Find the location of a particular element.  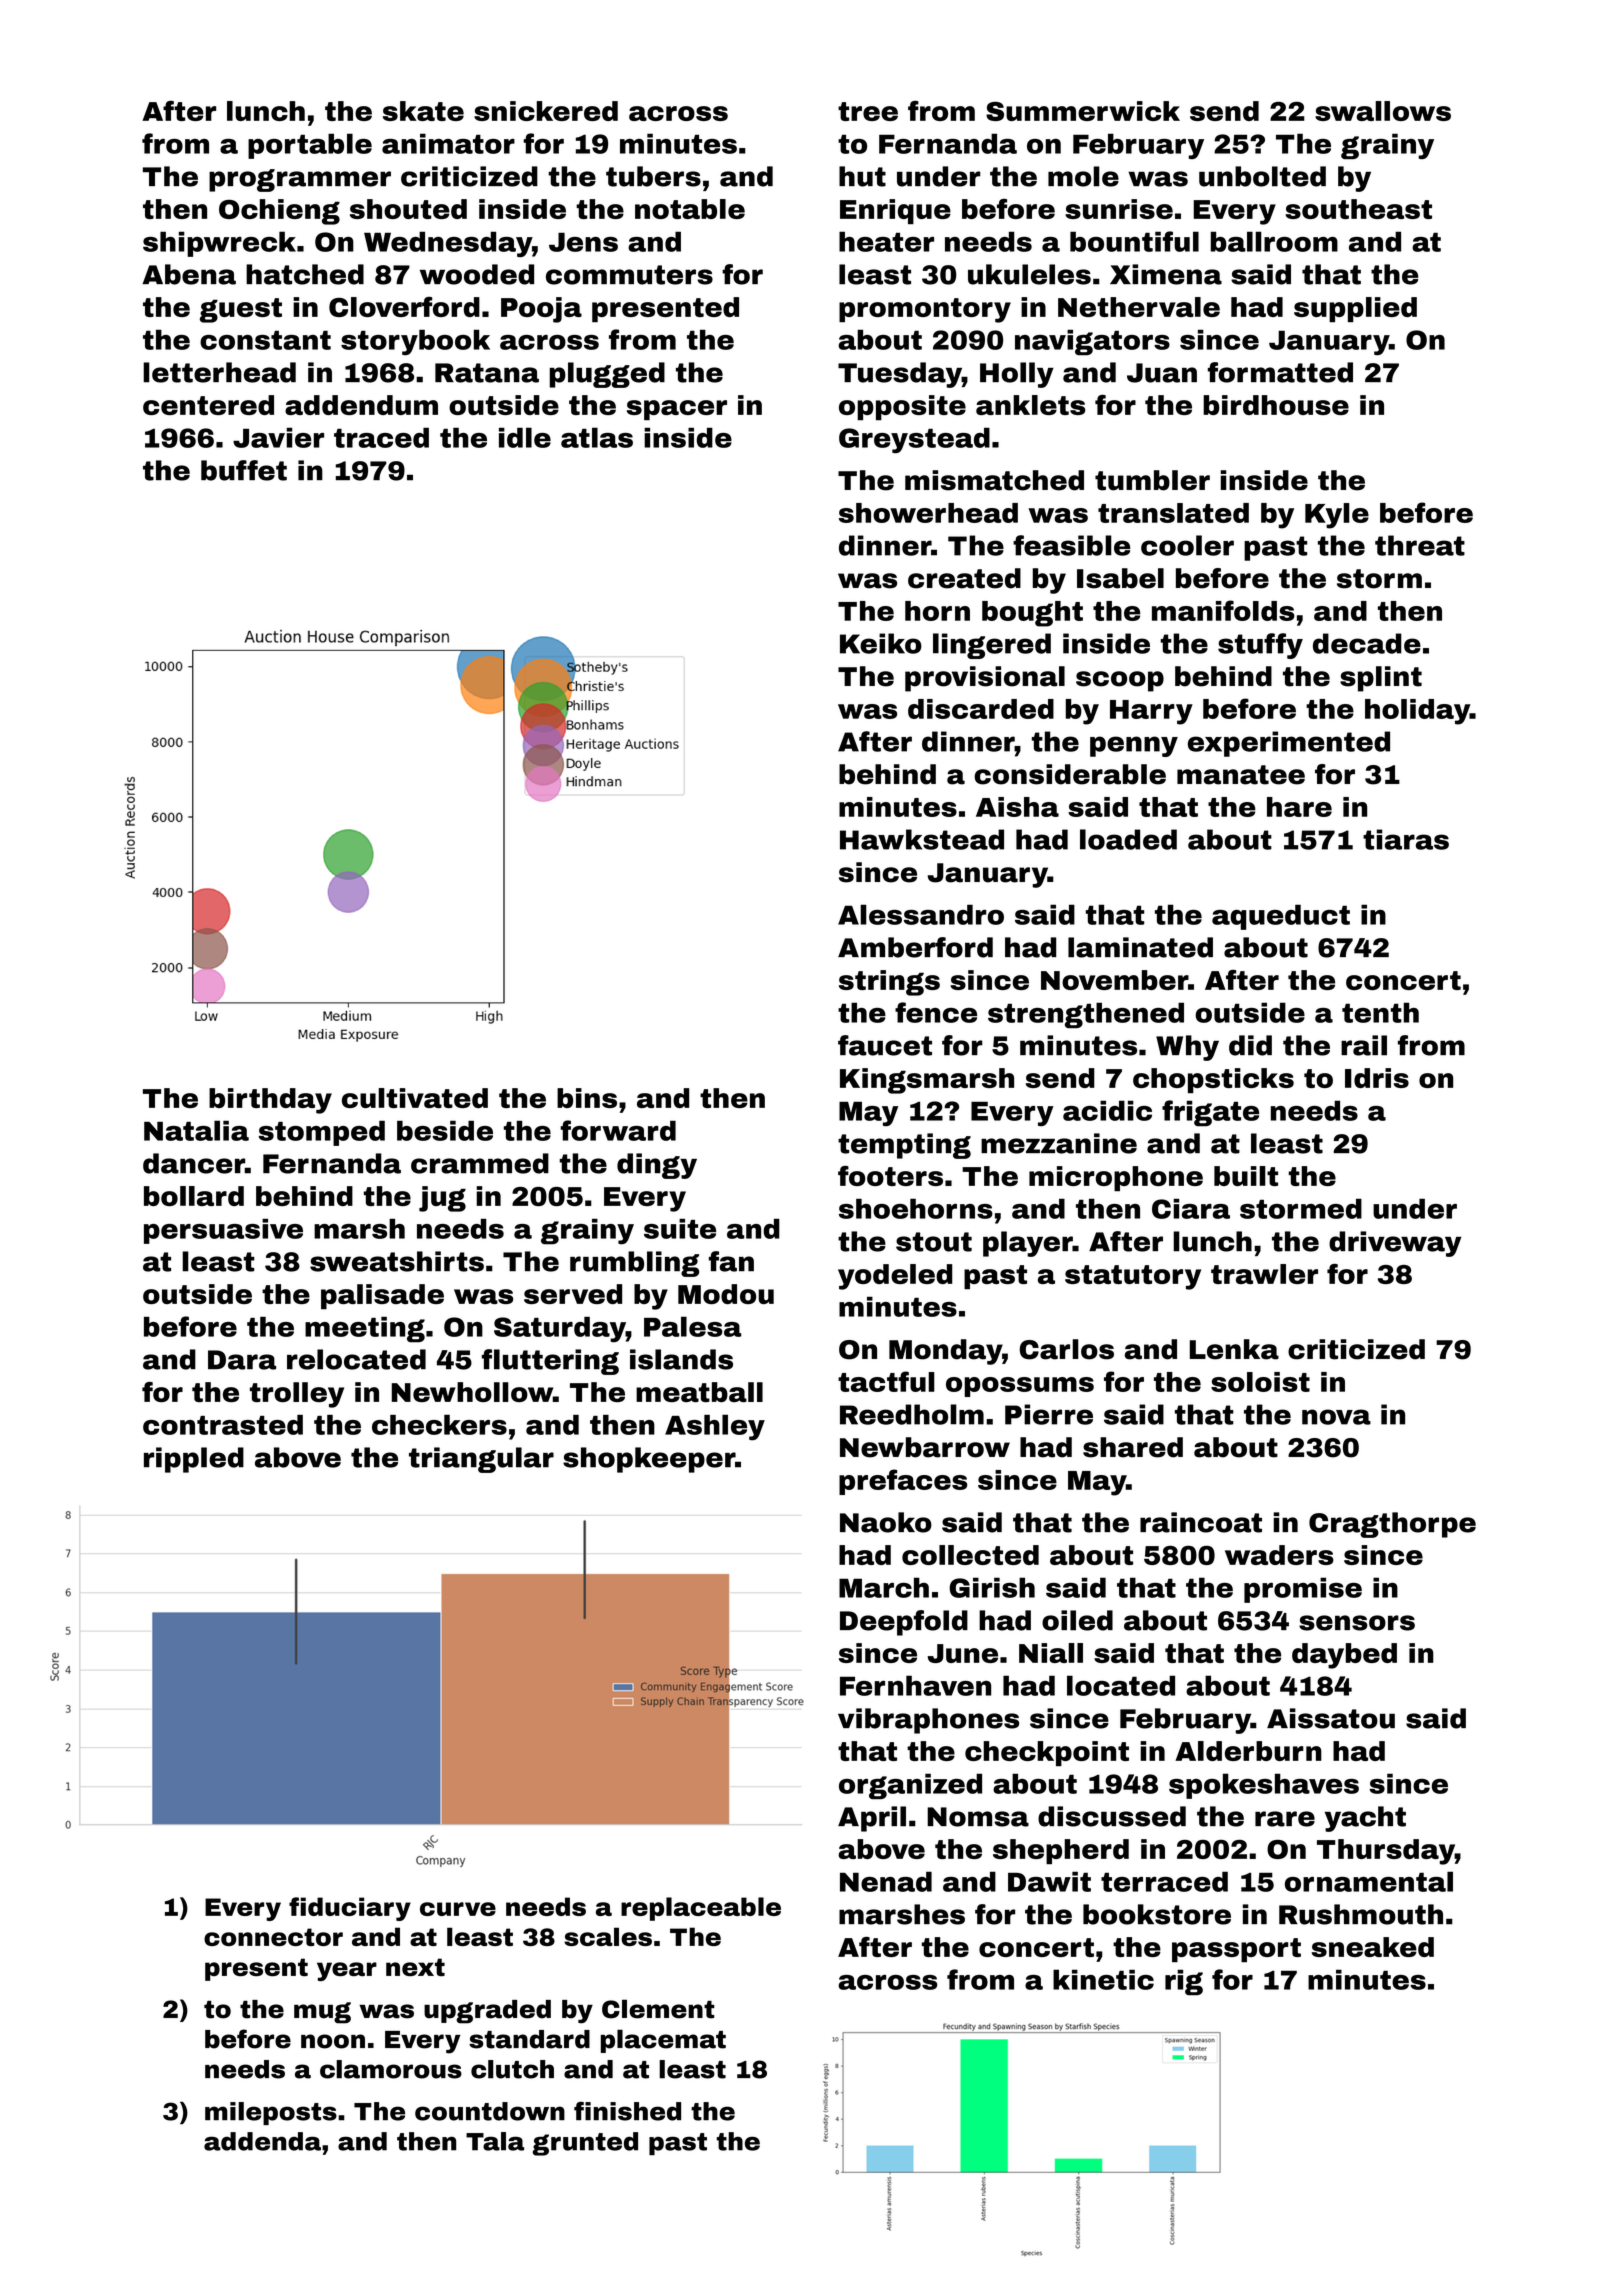

grunted is located at coordinates (585, 2144).
